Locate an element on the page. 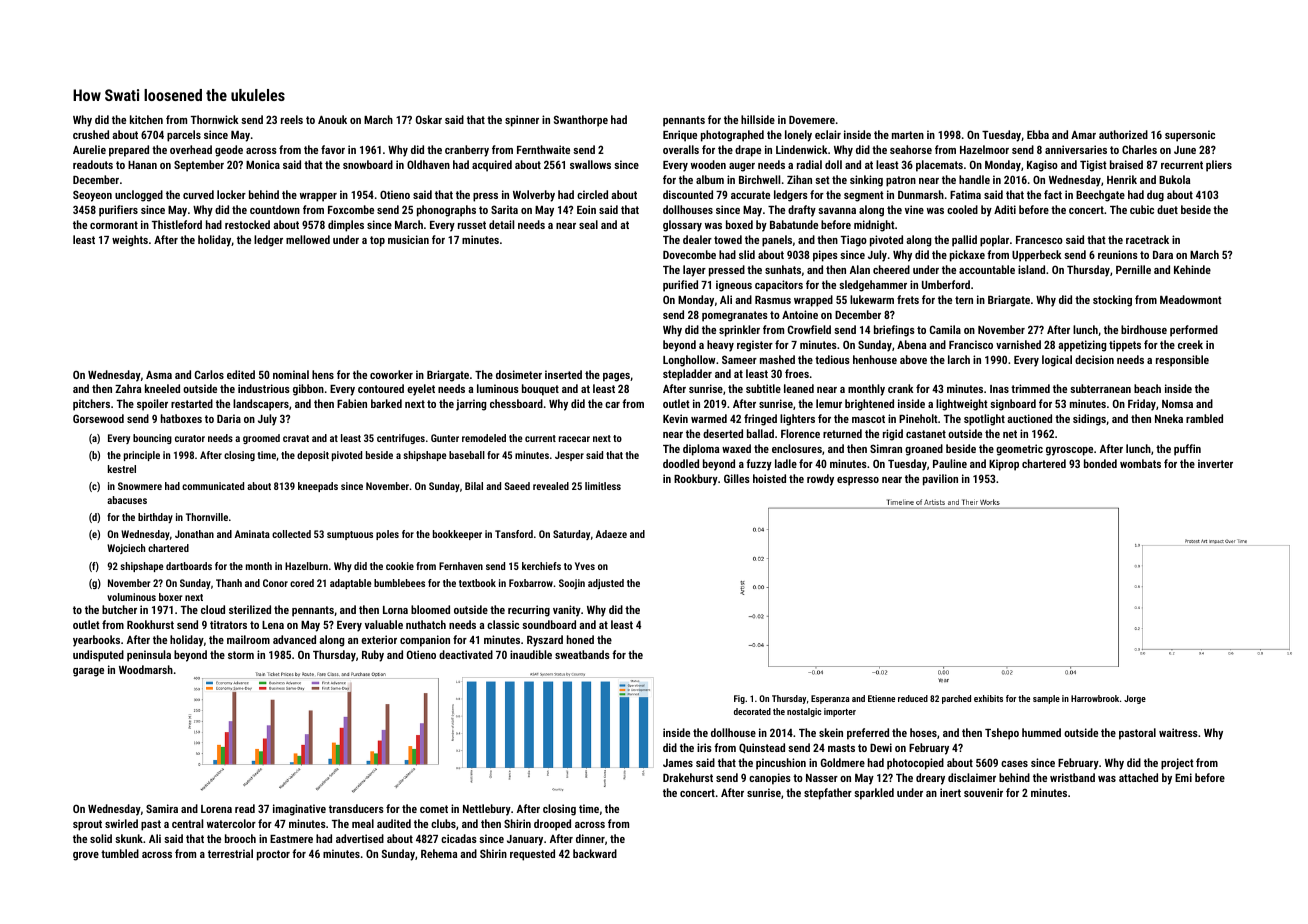 Image resolution: width=1308 pixels, height=924 pixels. leaned is located at coordinates (799, 388).
